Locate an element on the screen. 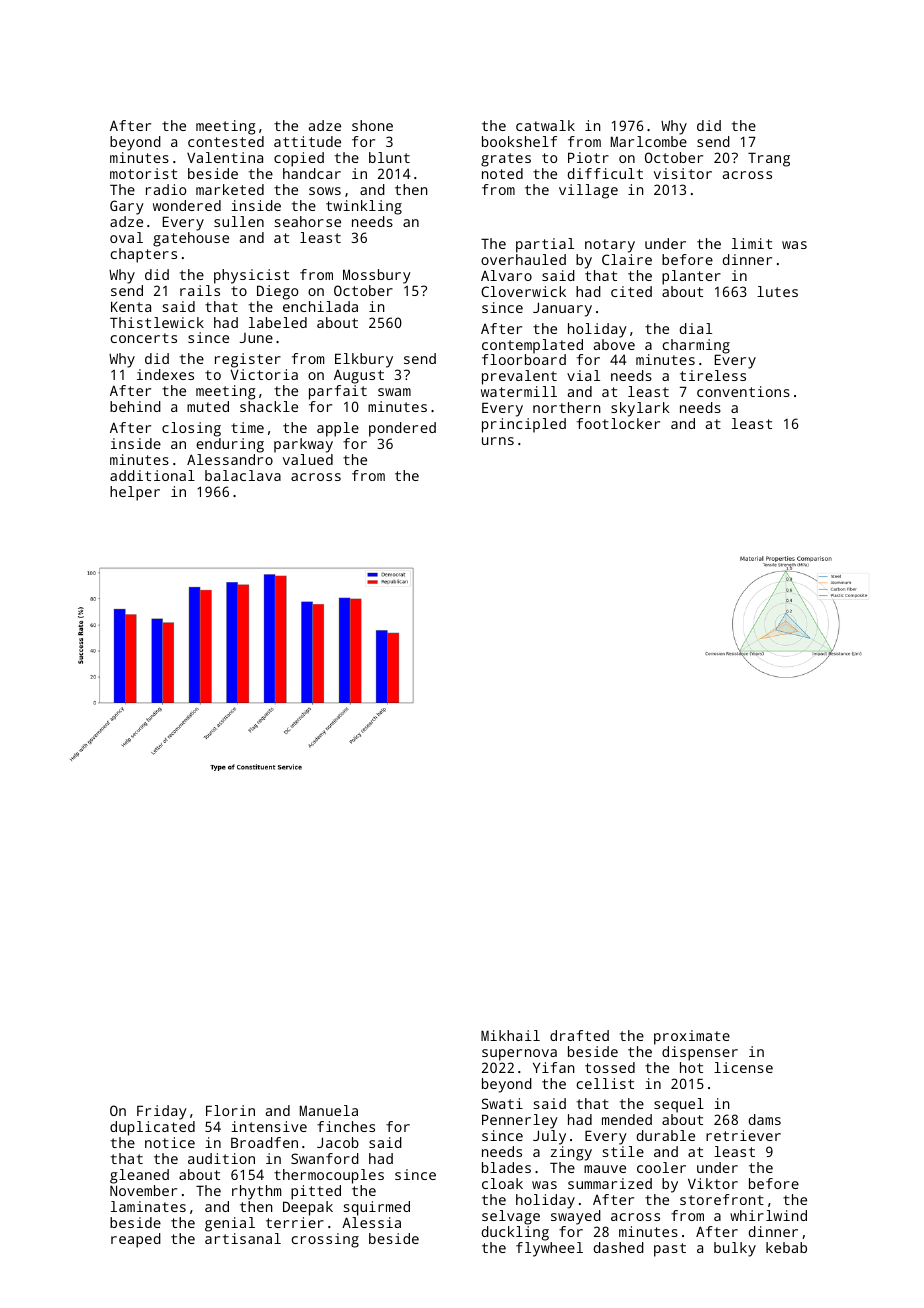  dispenser is located at coordinates (700, 1053).
